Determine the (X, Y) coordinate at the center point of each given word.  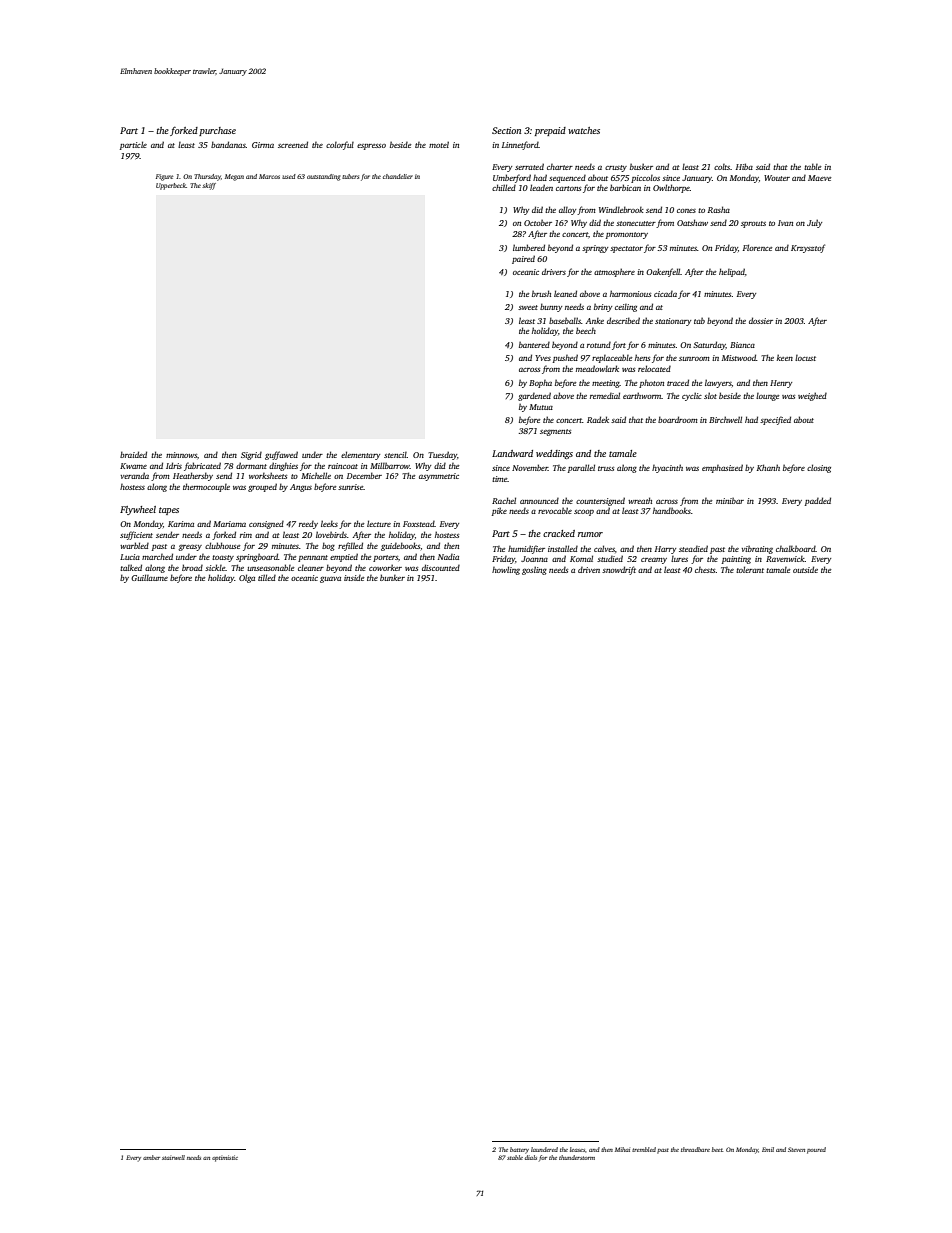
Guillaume (149, 577)
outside (805, 569)
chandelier (398, 176)
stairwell (173, 1157)
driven (589, 570)
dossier (761, 320)
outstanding (323, 177)
